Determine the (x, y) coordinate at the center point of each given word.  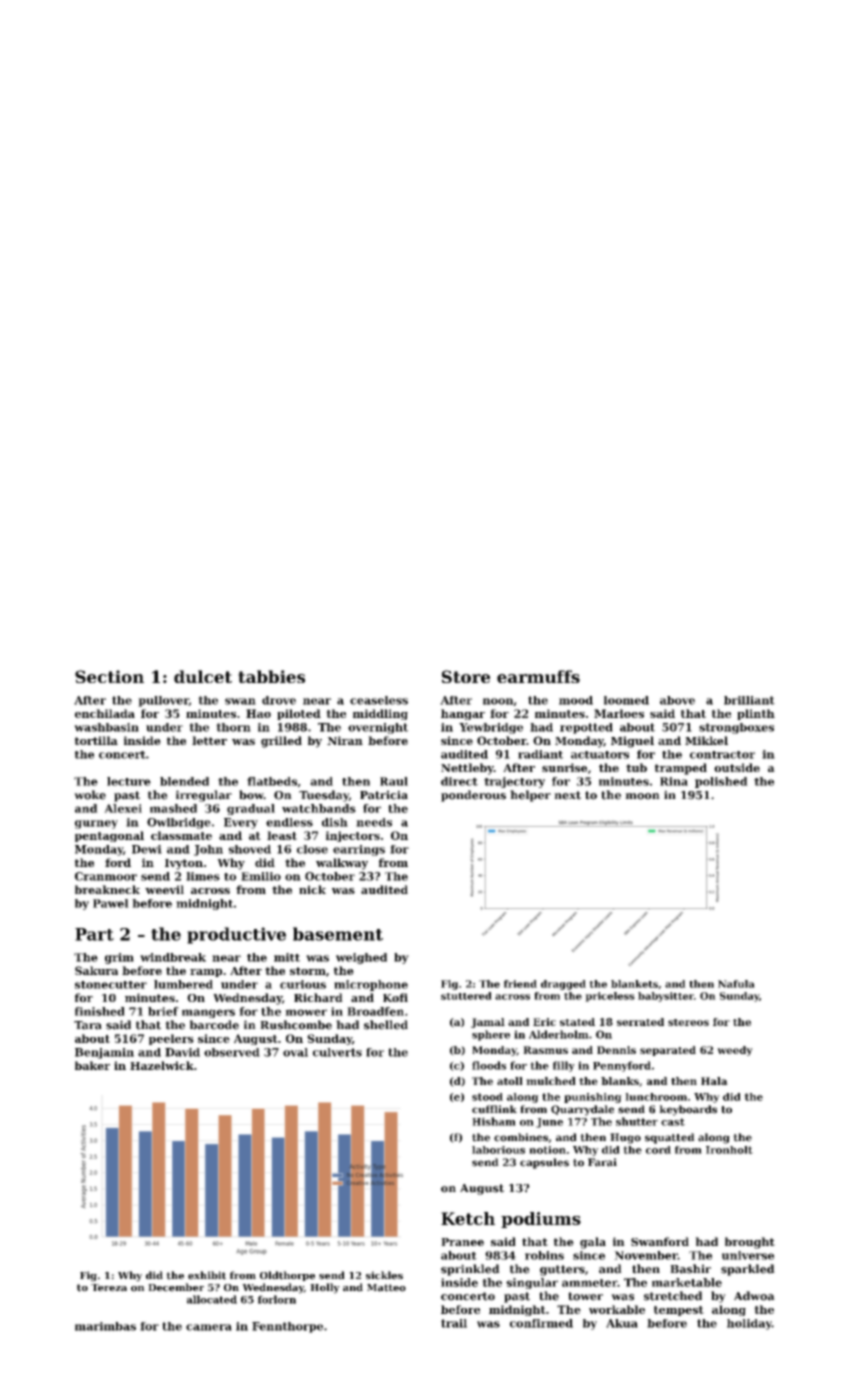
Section (109, 676)
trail (454, 1323)
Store (466, 676)
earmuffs (538, 676)
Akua (622, 1323)
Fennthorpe (287, 1327)
